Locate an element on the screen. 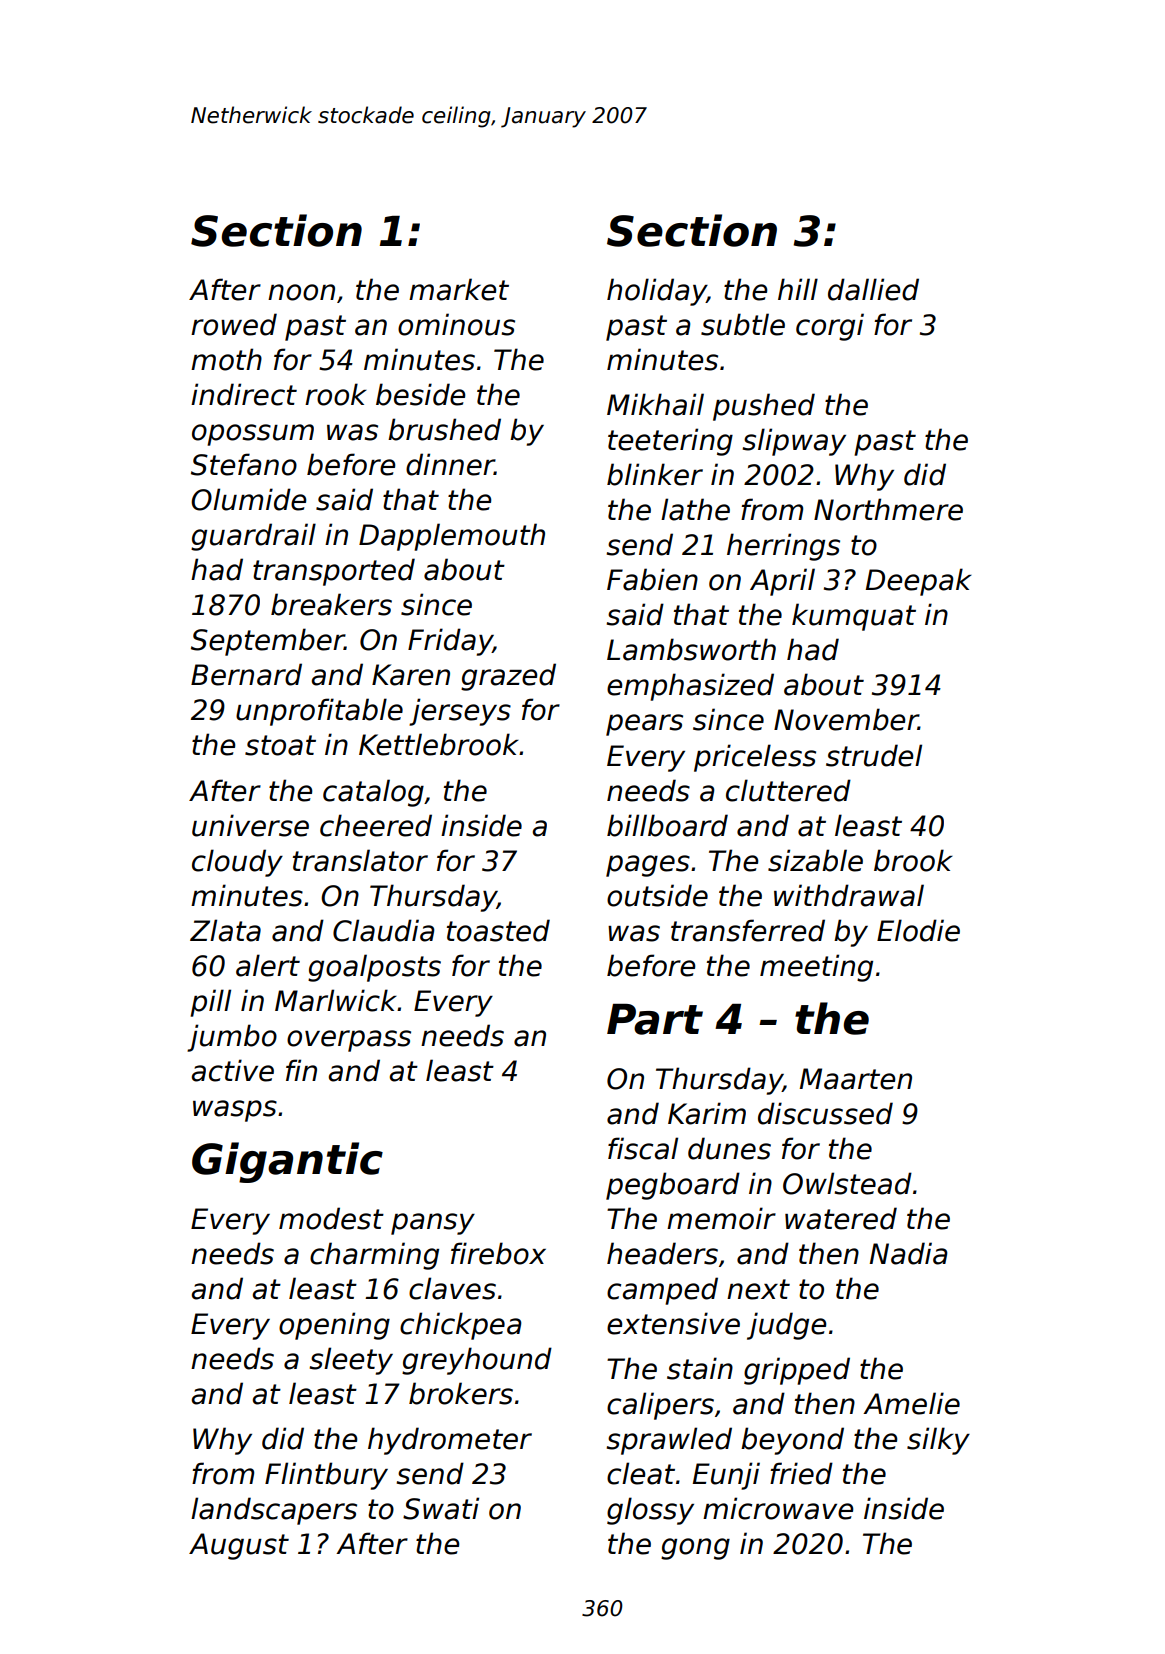  Dapplemouth is located at coordinates (452, 537).
